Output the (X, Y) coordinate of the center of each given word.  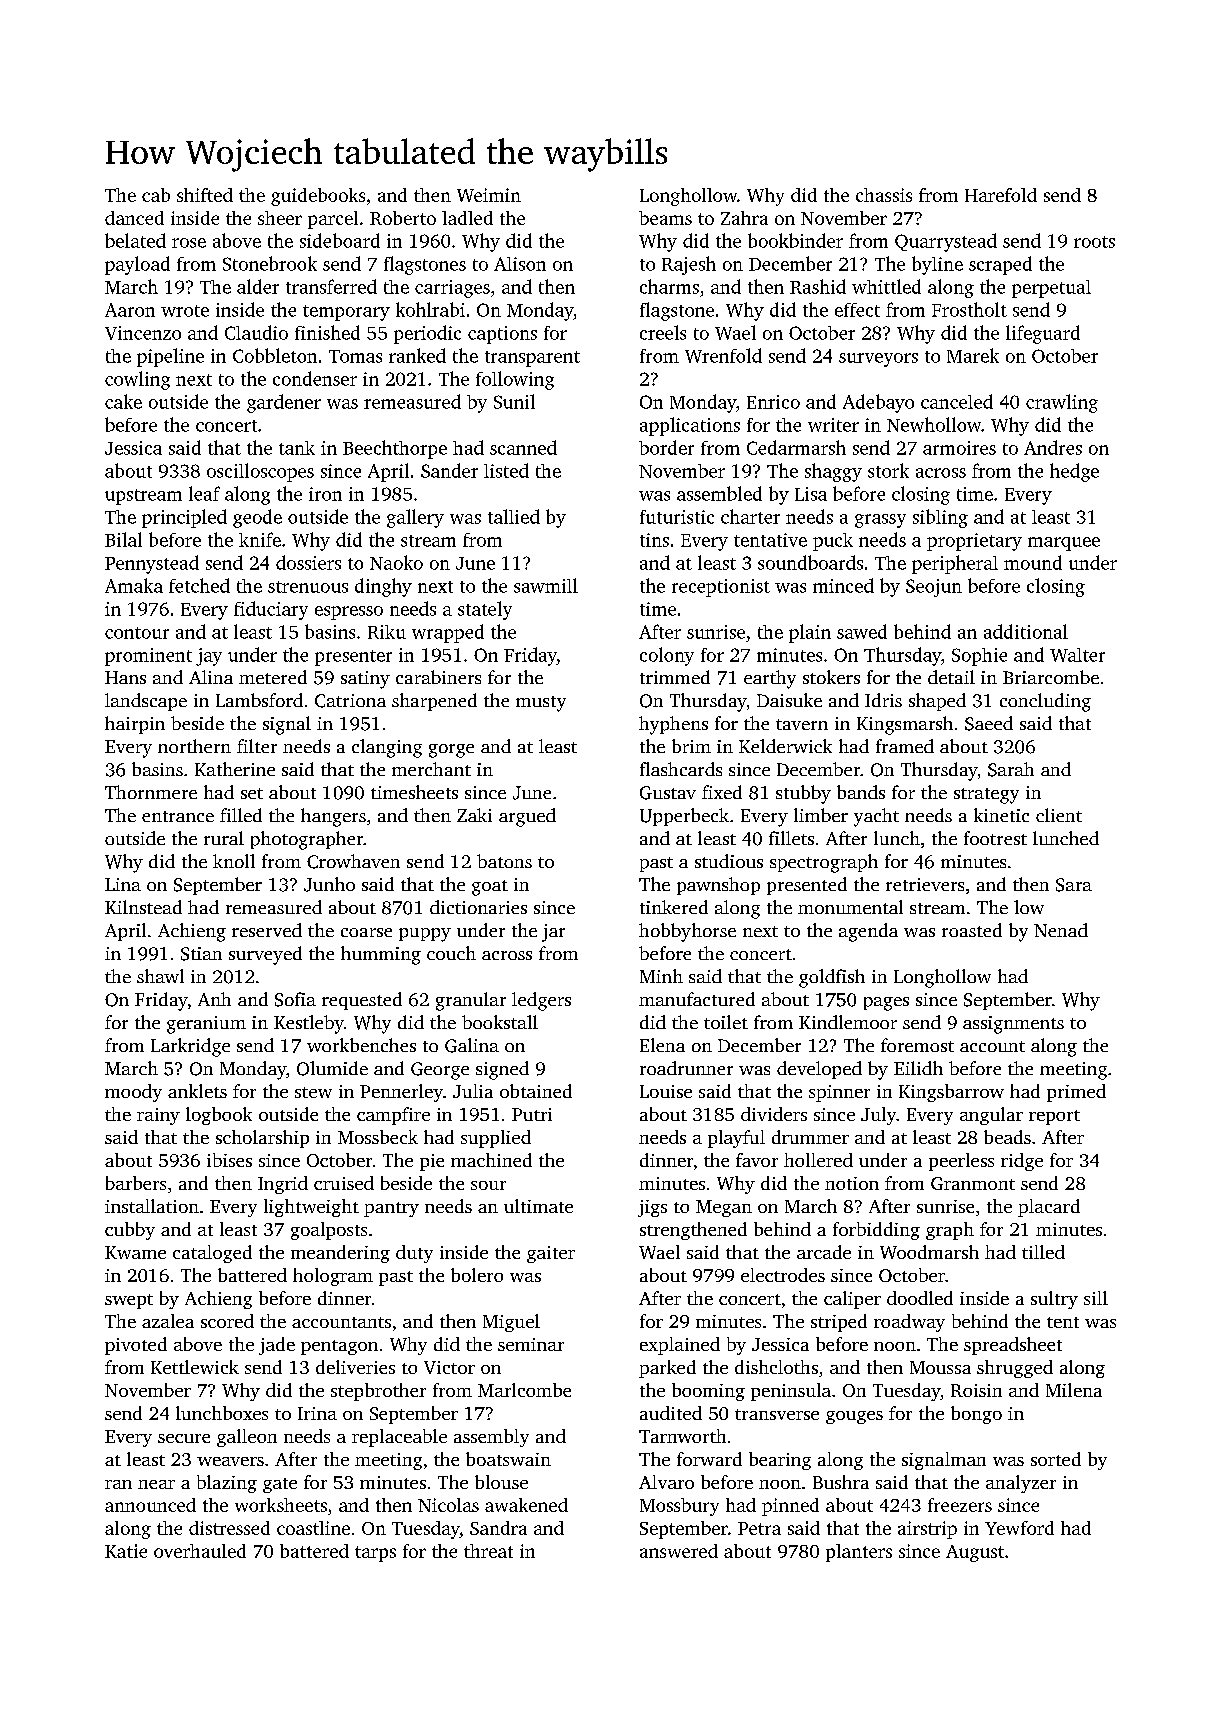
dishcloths (776, 1367)
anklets (197, 1091)
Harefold (1001, 195)
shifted (205, 195)
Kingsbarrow (951, 1093)
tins (654, 540)
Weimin (489, 195)
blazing (227, 1484)
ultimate (538, 1206)
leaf (204, 493)
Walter (1077, 655)
